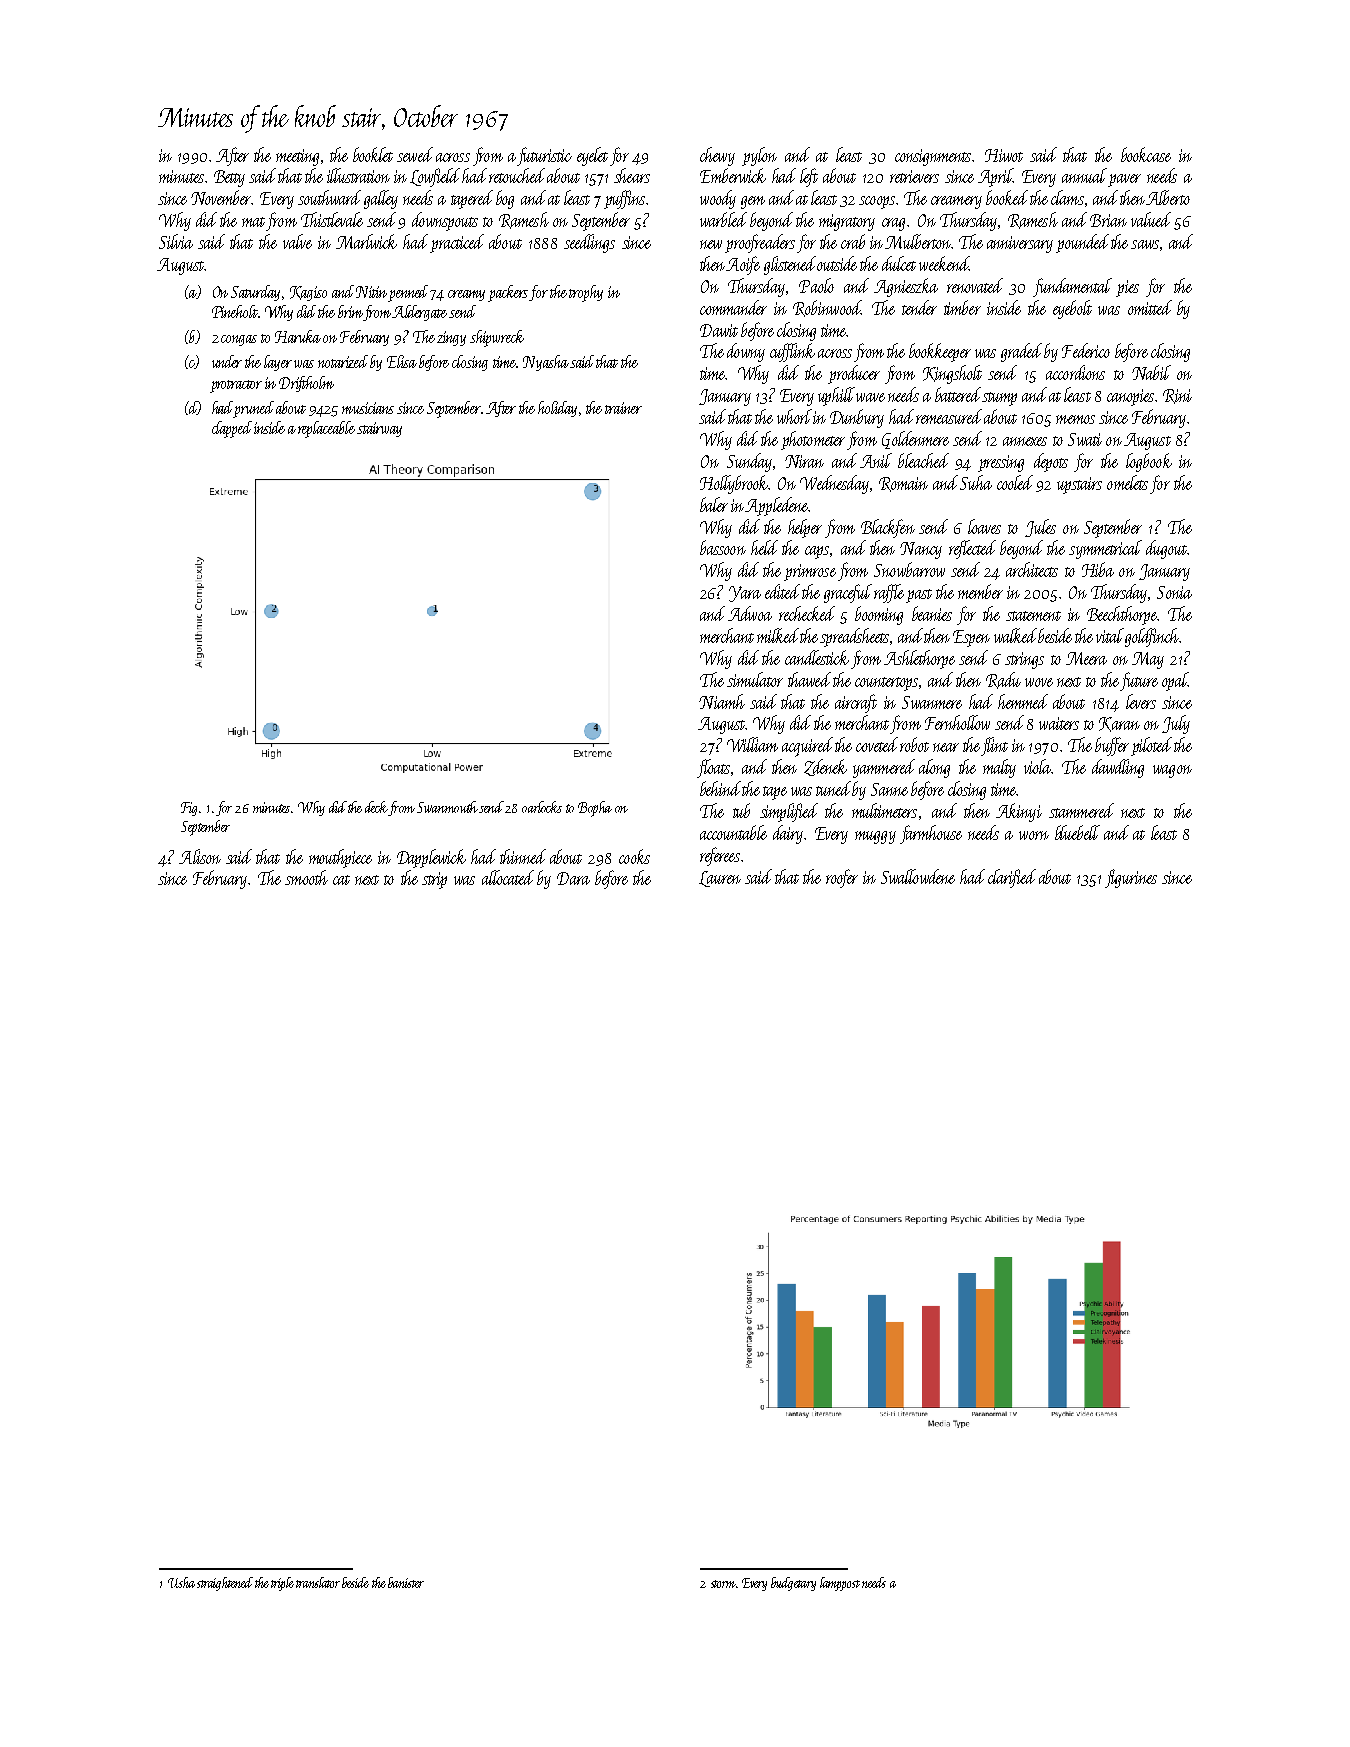 The image size is (1350, 1747). What do you see at coordinates (723, 1584) in the screenshot?
I see `storm` at bounding box center [723, 1584].
